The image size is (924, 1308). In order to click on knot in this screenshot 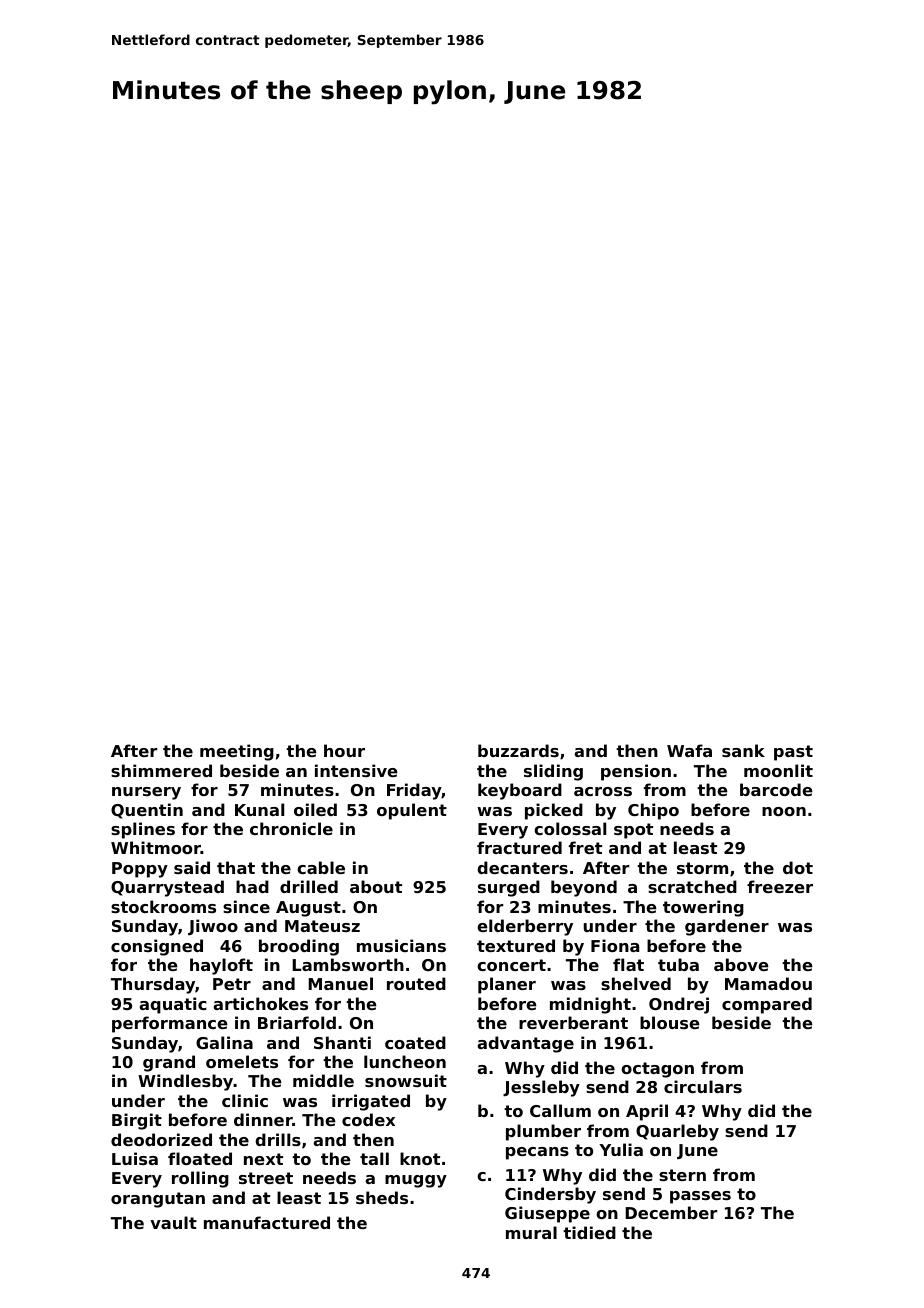, I will do `click(420, 1158)`.
